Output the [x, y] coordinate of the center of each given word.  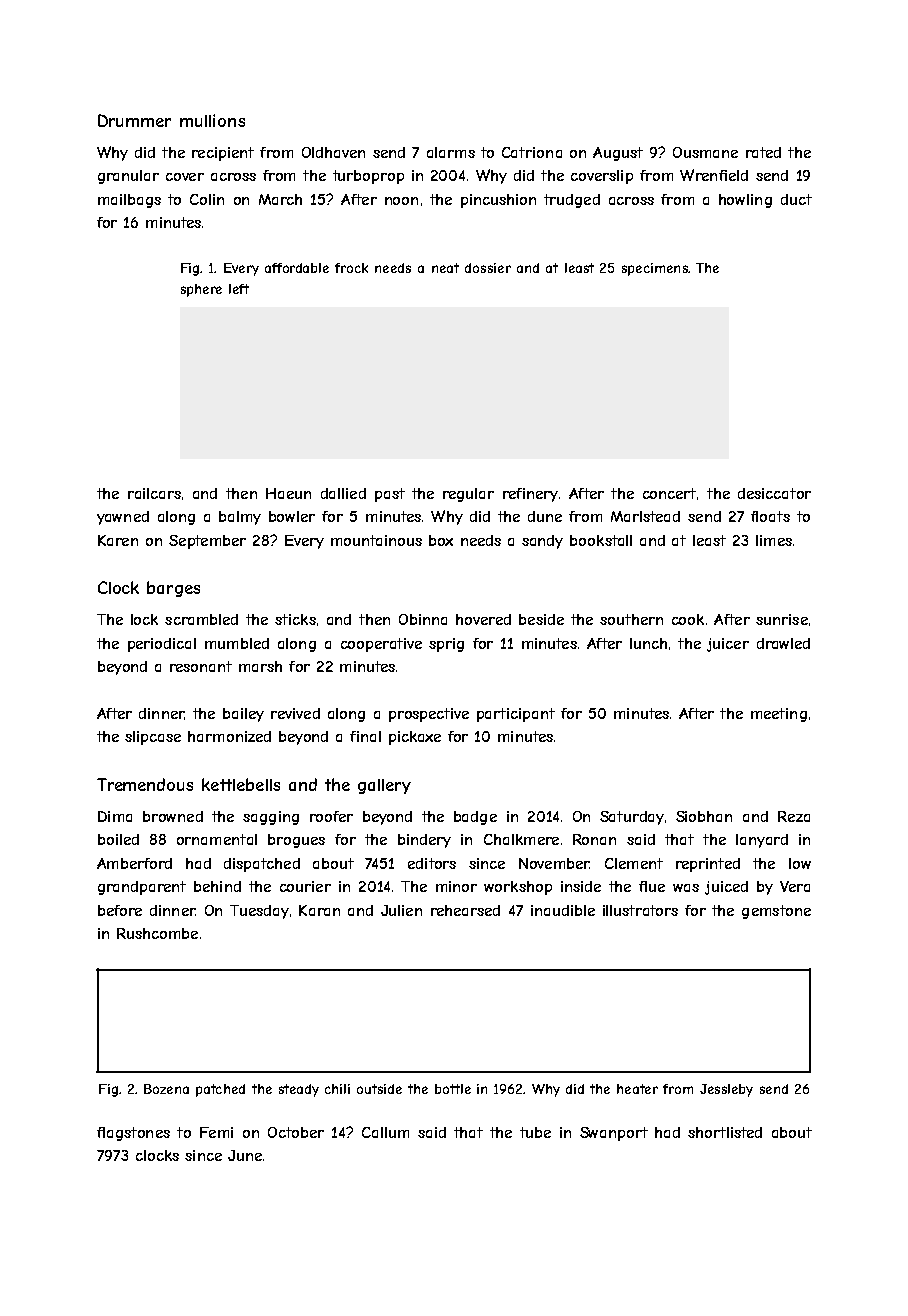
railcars [154, 493]
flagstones [133, 1134]
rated [763, 152]
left [239, 289]
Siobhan [704, 816]
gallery [384, 786]
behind [217, 886]
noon [401, 201]
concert [669, 493]
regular [468, 495]
